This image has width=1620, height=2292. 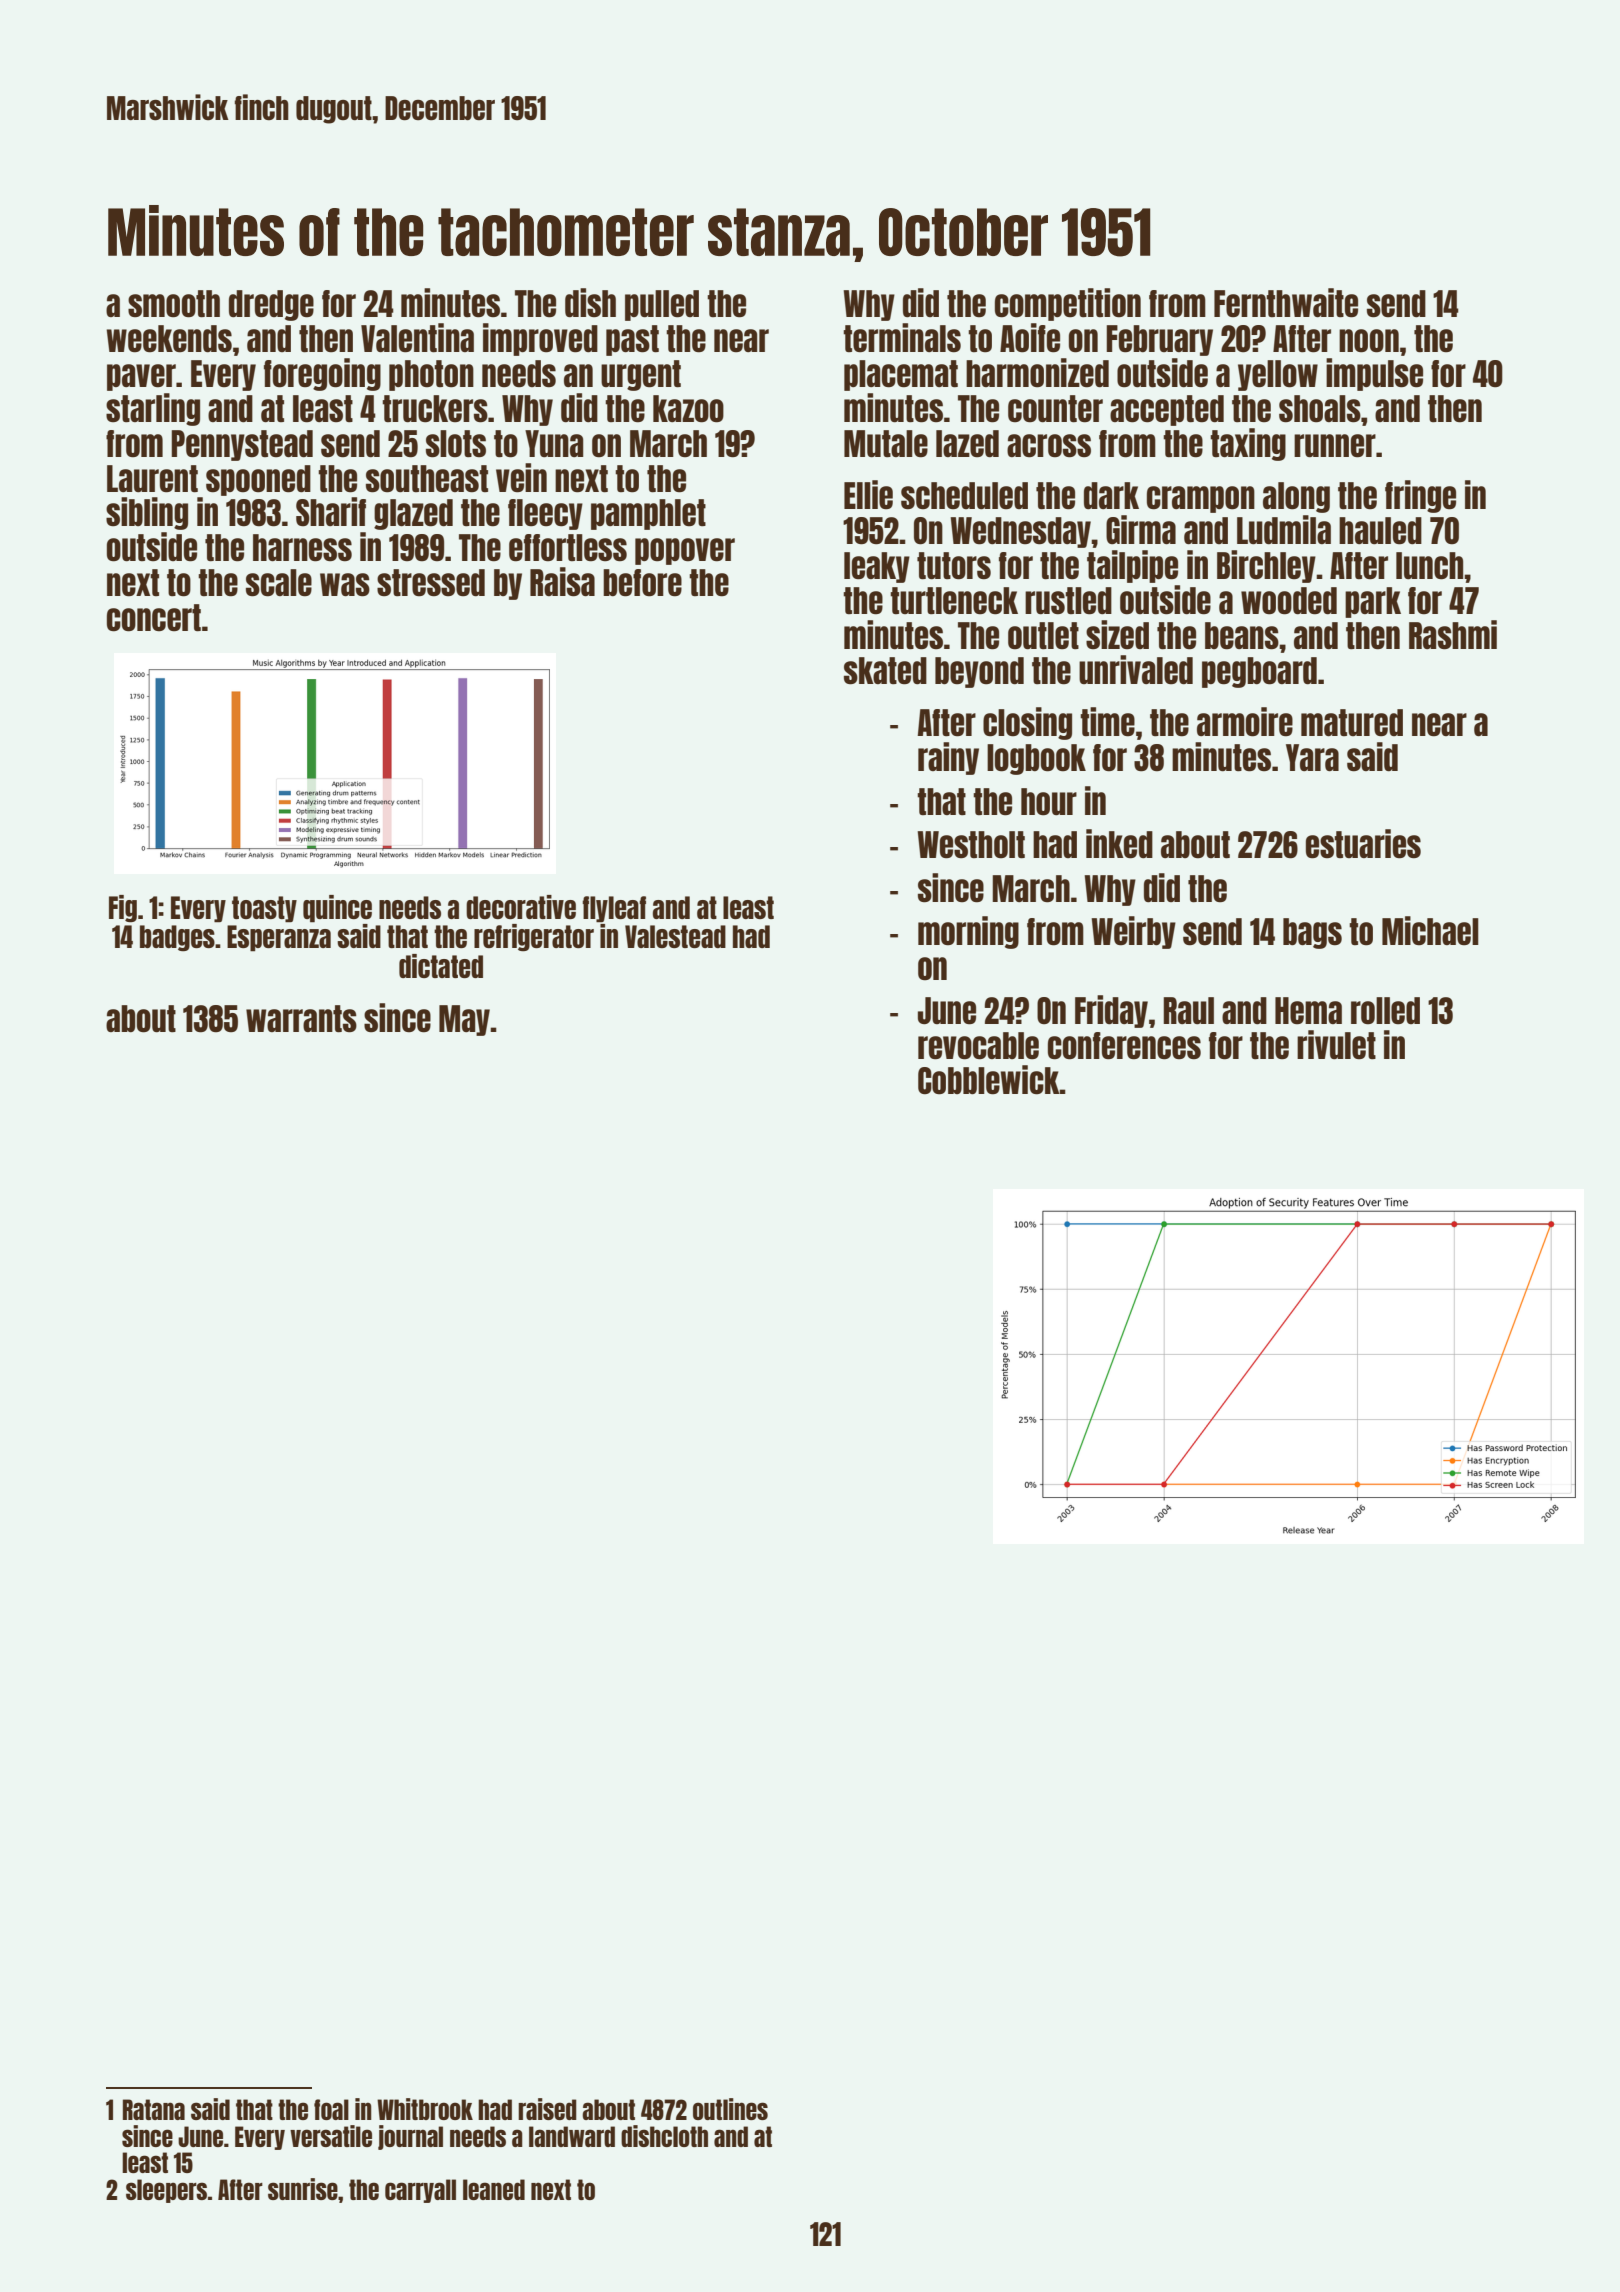 What do you see at coordinates (1068, 304) in the image?
I see `competition` at bounding box center [1068, 304].
